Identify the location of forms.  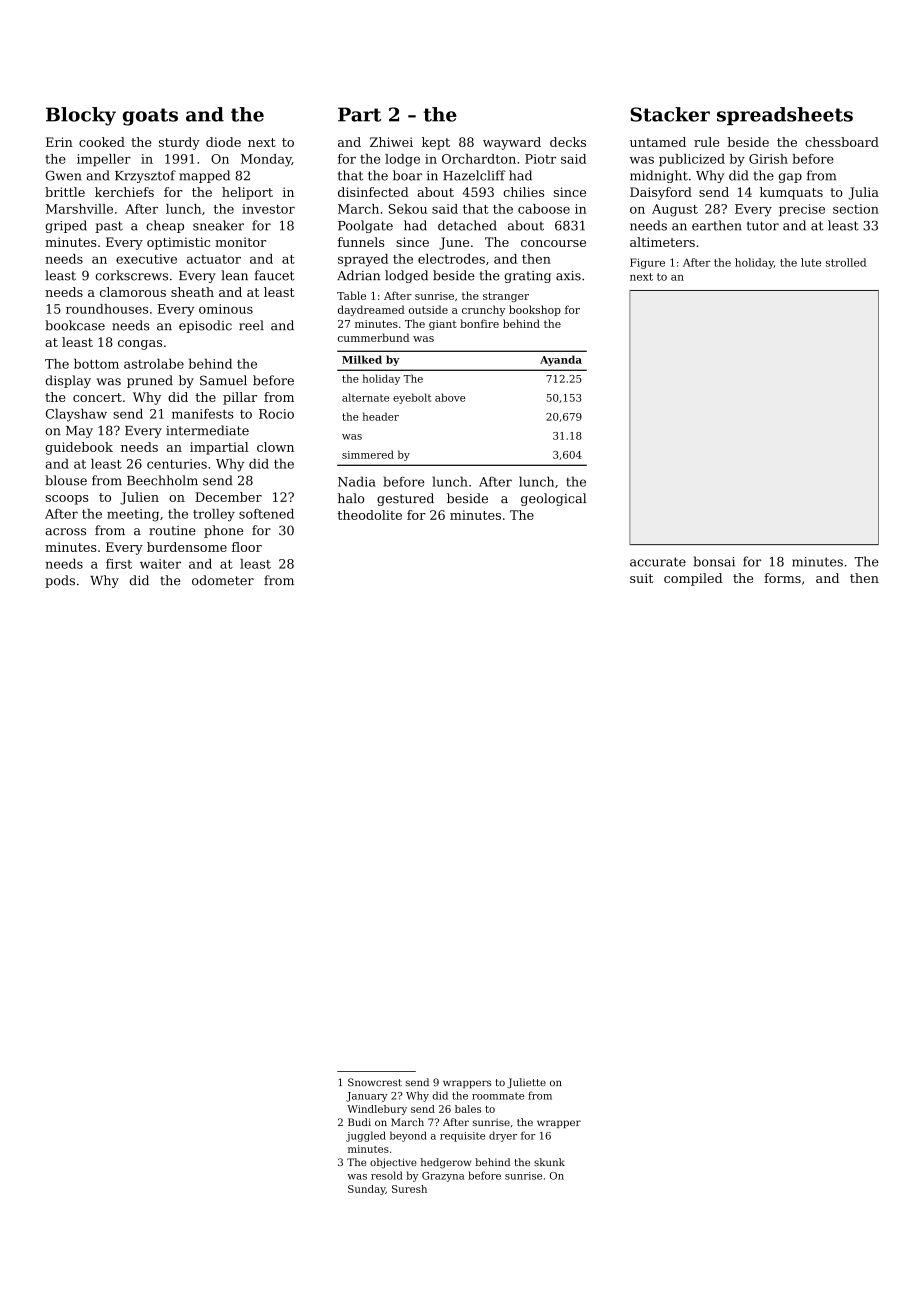
(782, 578).
